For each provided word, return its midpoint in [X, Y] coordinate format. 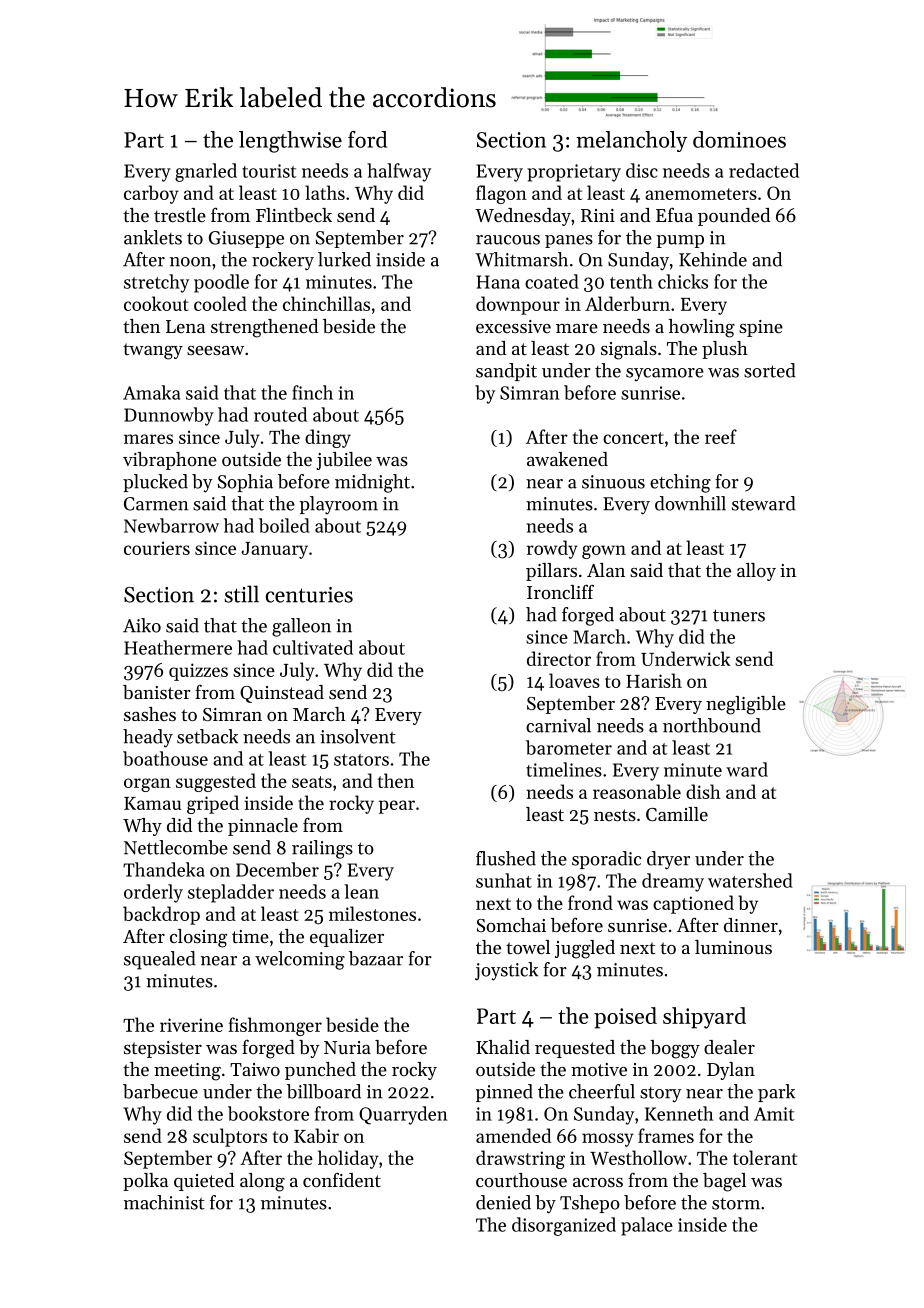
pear [397, 807]
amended [513, 1135]
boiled [284, 525]
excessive [513, 326]
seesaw [215, 350]
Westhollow [638, 1157]
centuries [309, 595]
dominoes [739, 139]
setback [207, 736]
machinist [164, 1202]
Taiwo [255, 1069]
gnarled [206, 172]
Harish [654, 680]
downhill [690, 503]
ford [367, 139]
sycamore [665, 375]
